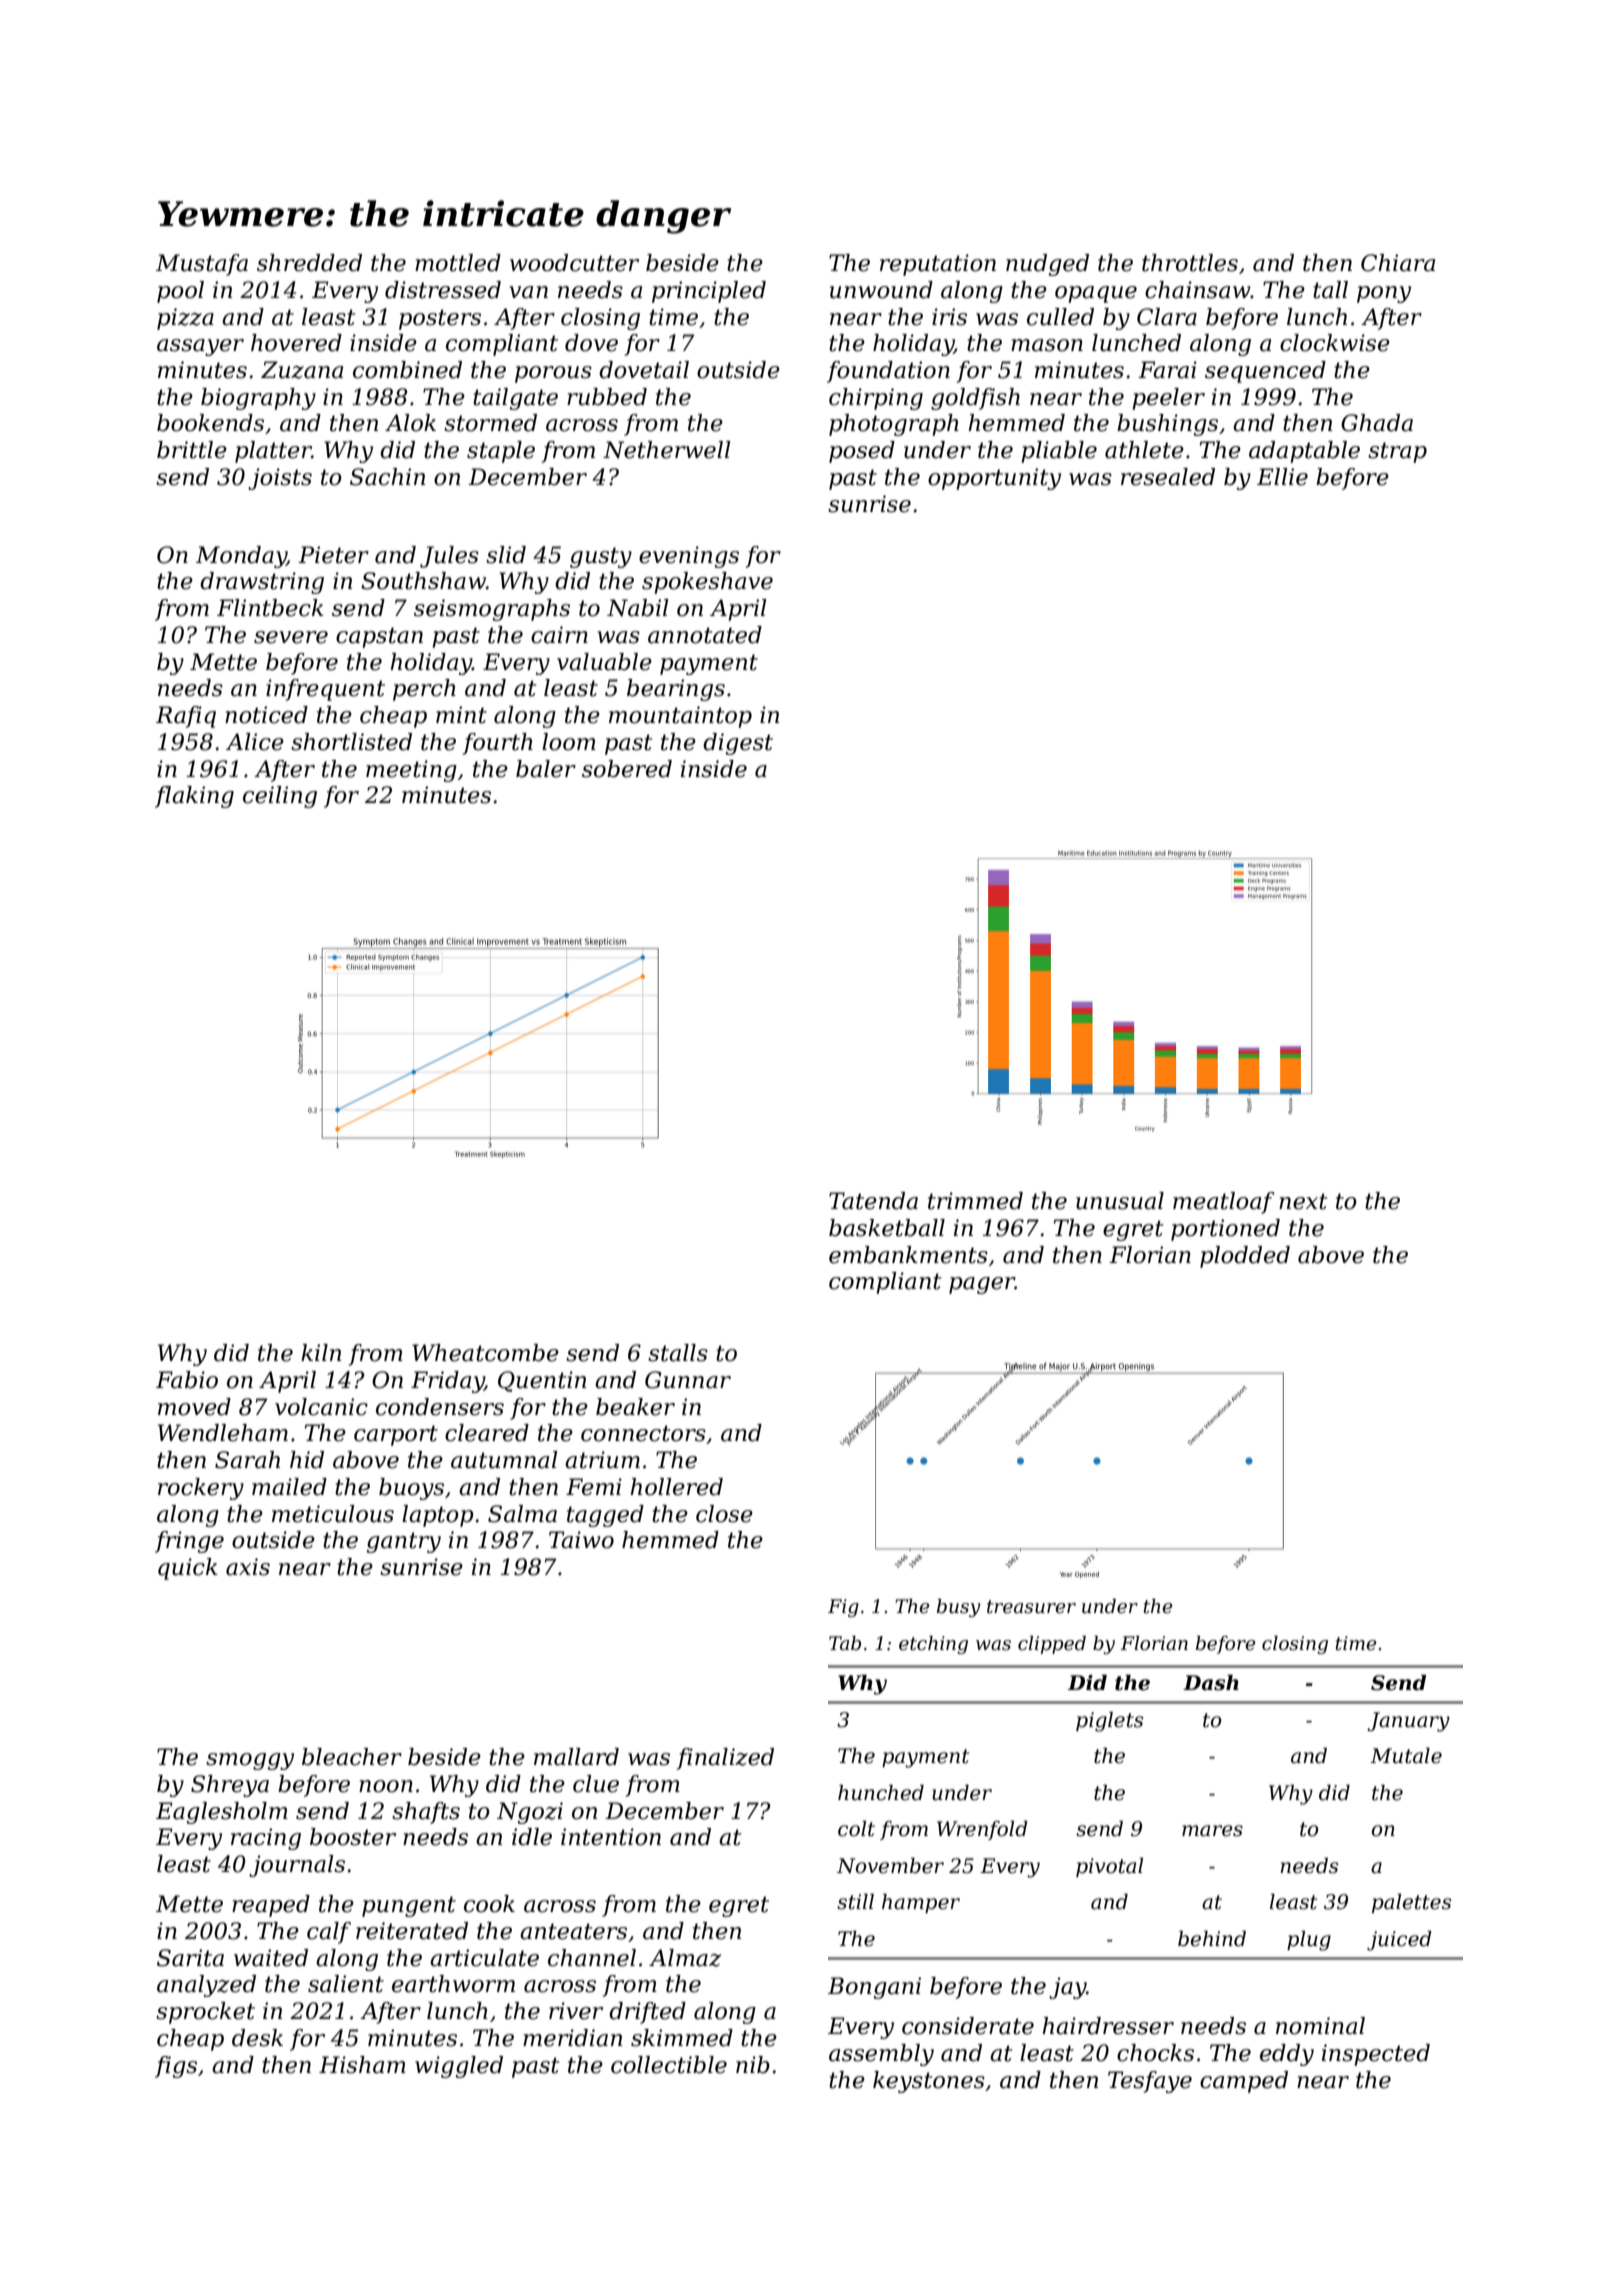 This screenshot has width=1620, height=2292. Describe the element at coordinates (982, 1285) in the screenshot. I see `pager` at that location.
